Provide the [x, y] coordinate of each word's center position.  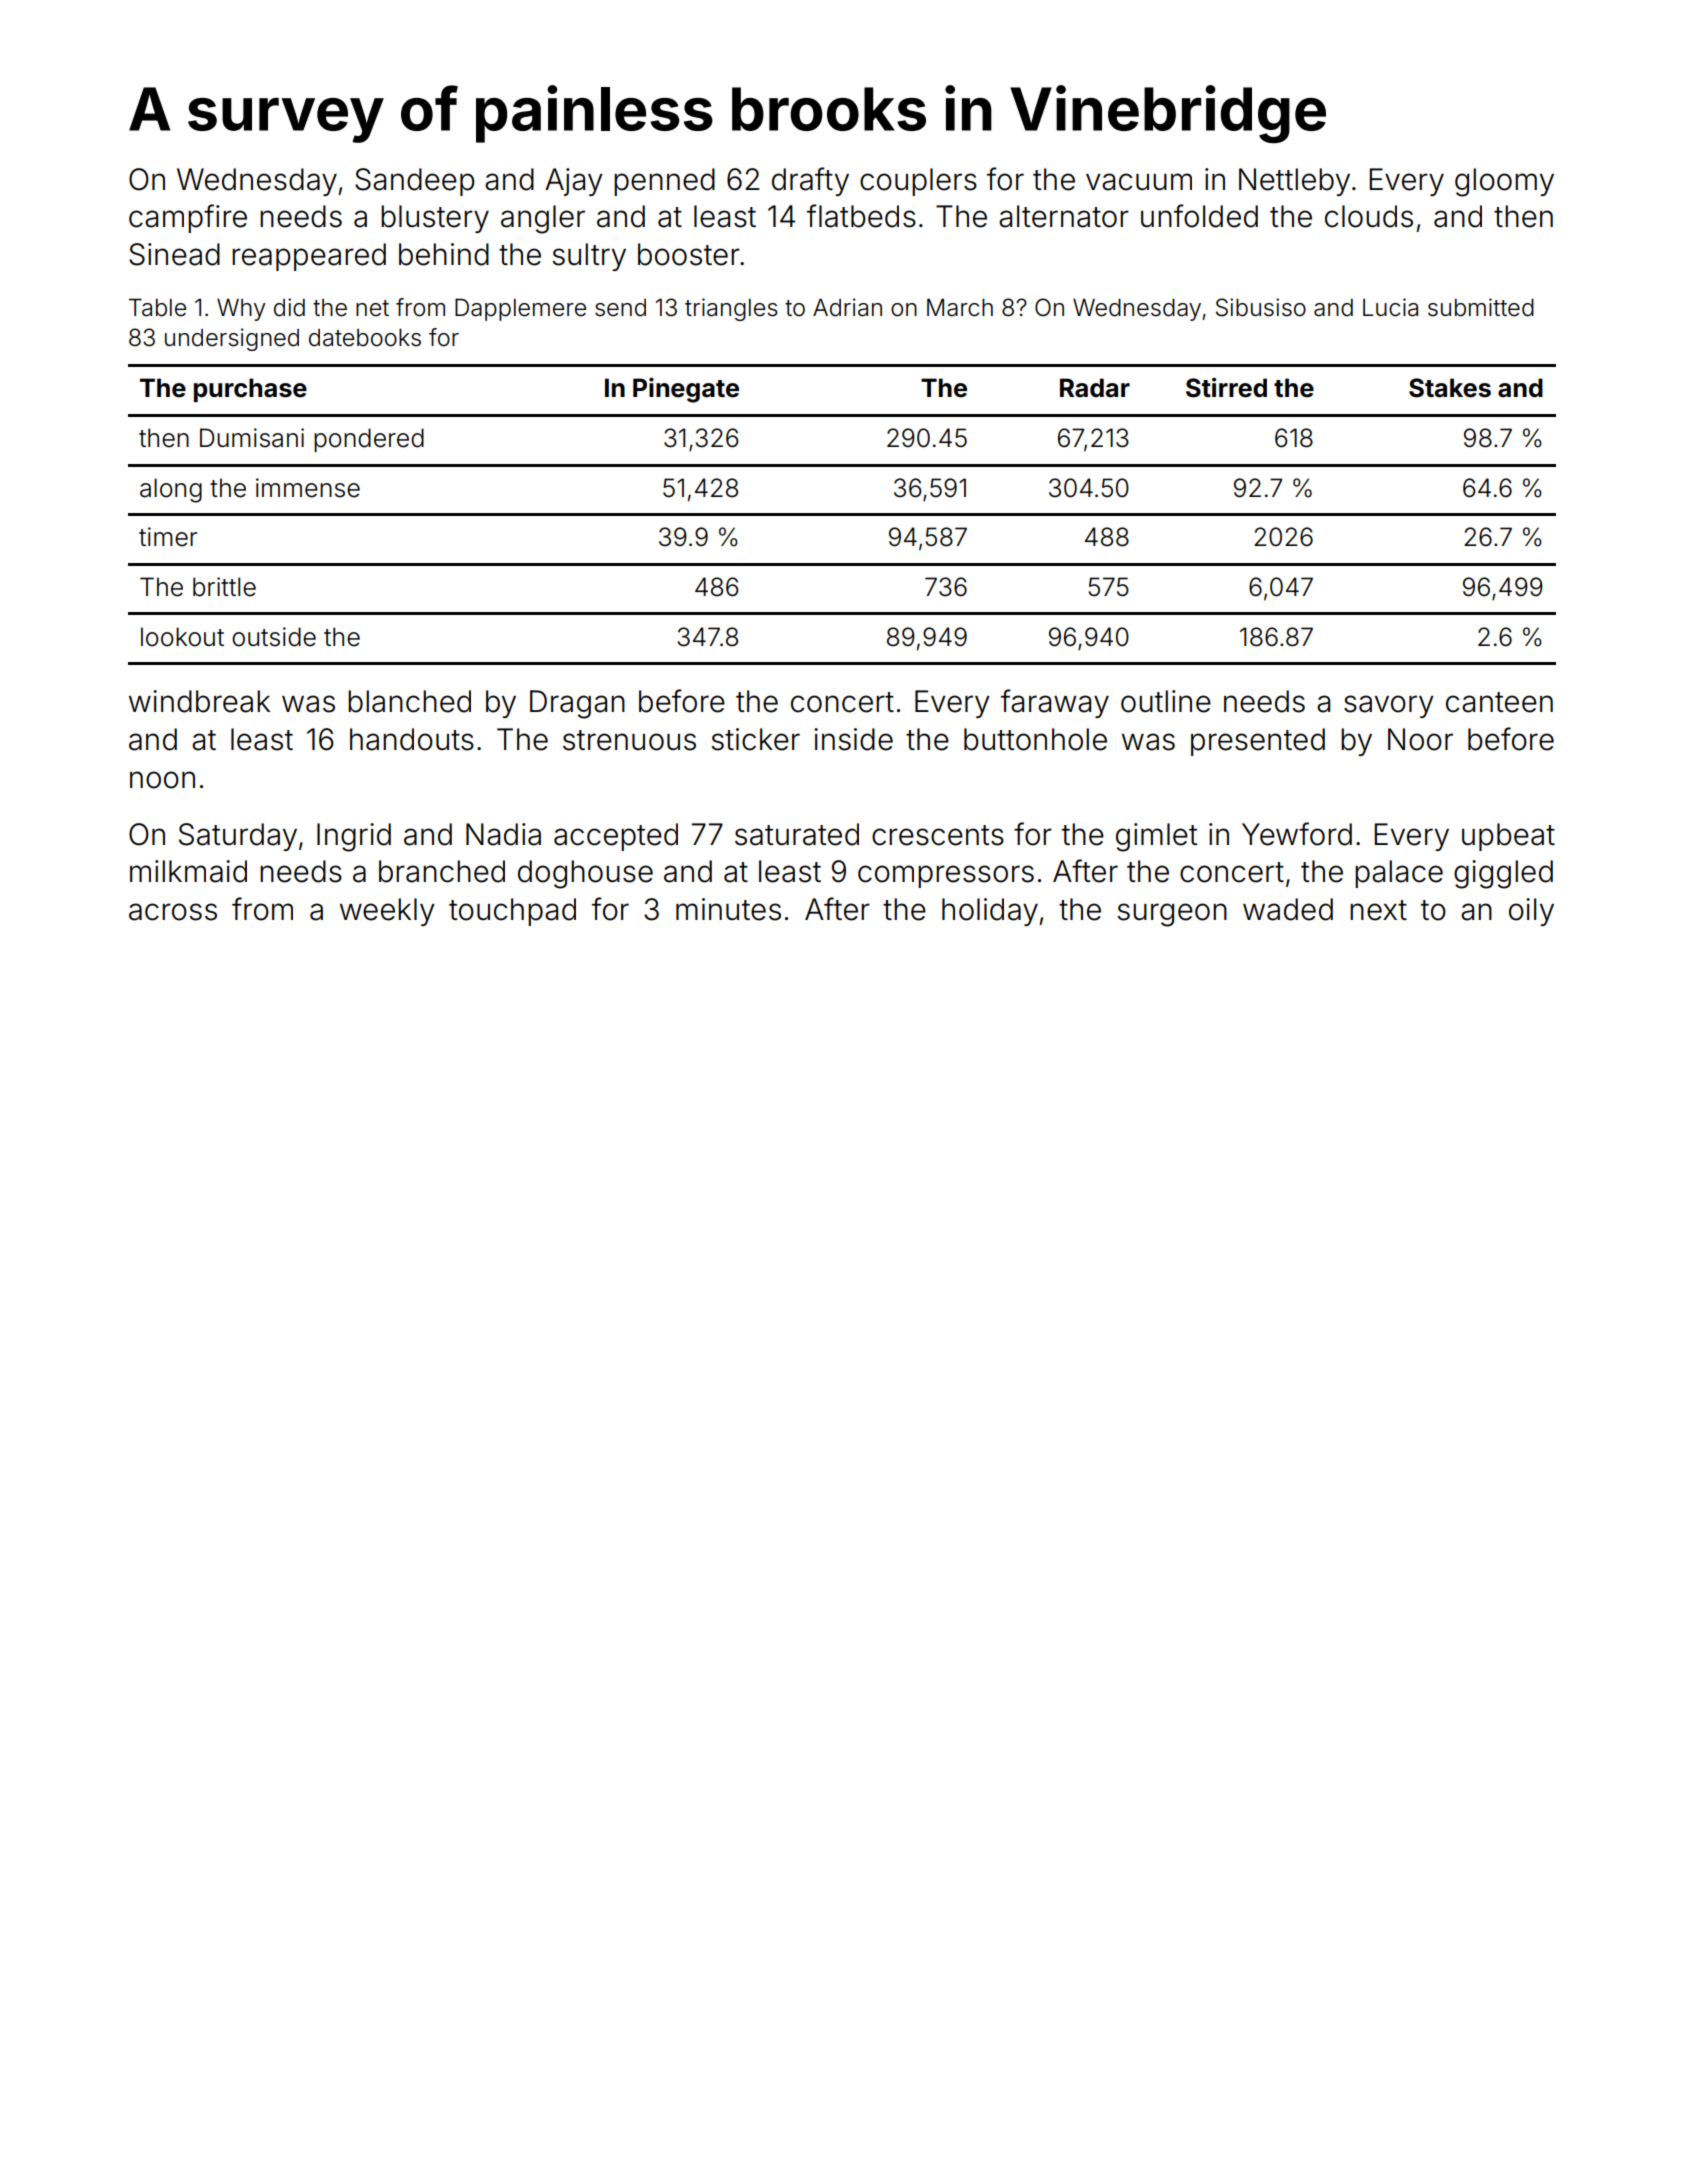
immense [308, 488]
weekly [387, 912]
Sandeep [414, 182]
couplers [918, 182]
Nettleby [1294, 182]
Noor [1420, 739]
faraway [1055, 703]
